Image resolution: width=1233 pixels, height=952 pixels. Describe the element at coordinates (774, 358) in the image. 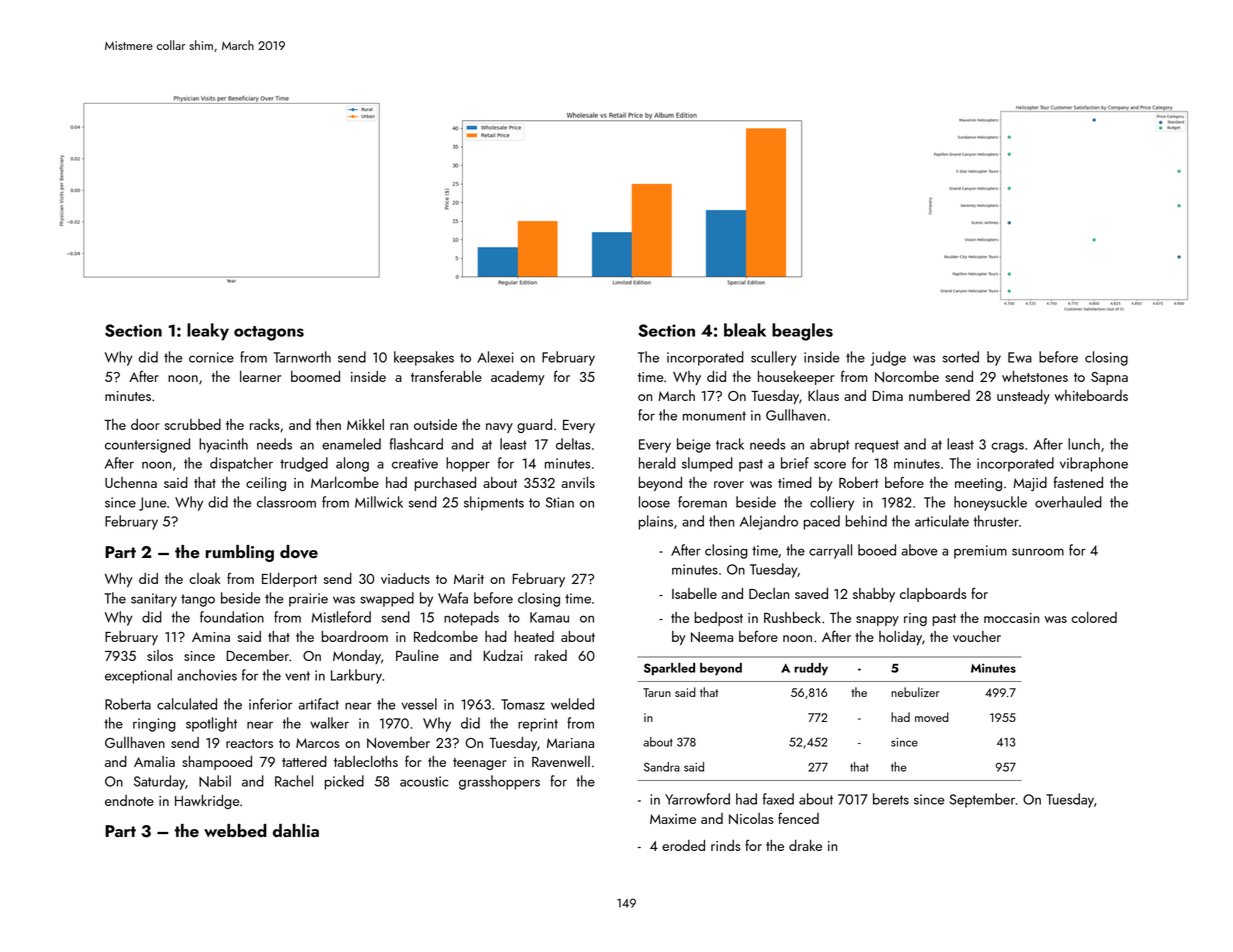

I see `scullery` at that location.
